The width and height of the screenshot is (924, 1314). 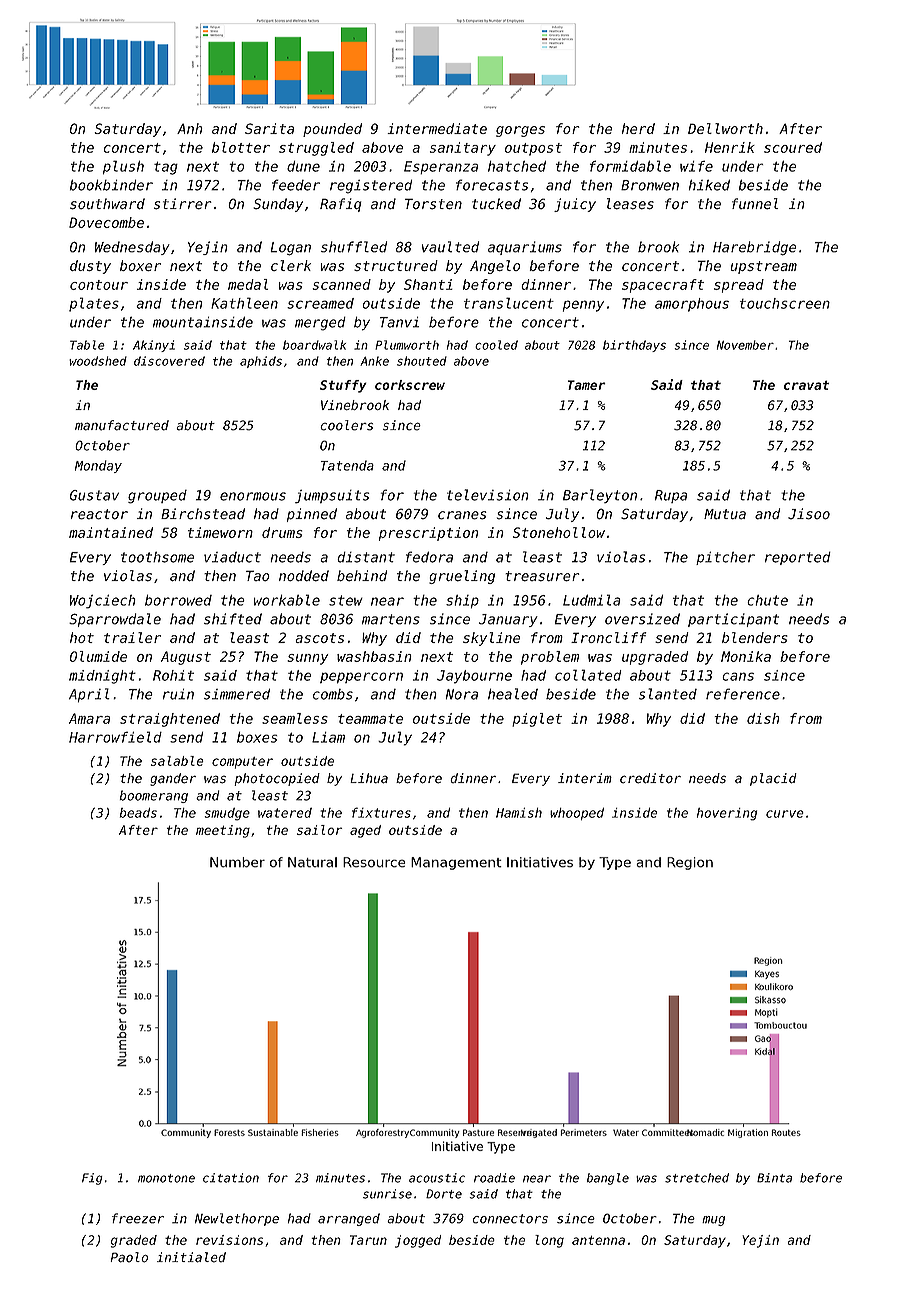 What do you see at coordinates (785, 303) in the screenshot?
I see `touchscreen` at bounding box center [785, 303].
